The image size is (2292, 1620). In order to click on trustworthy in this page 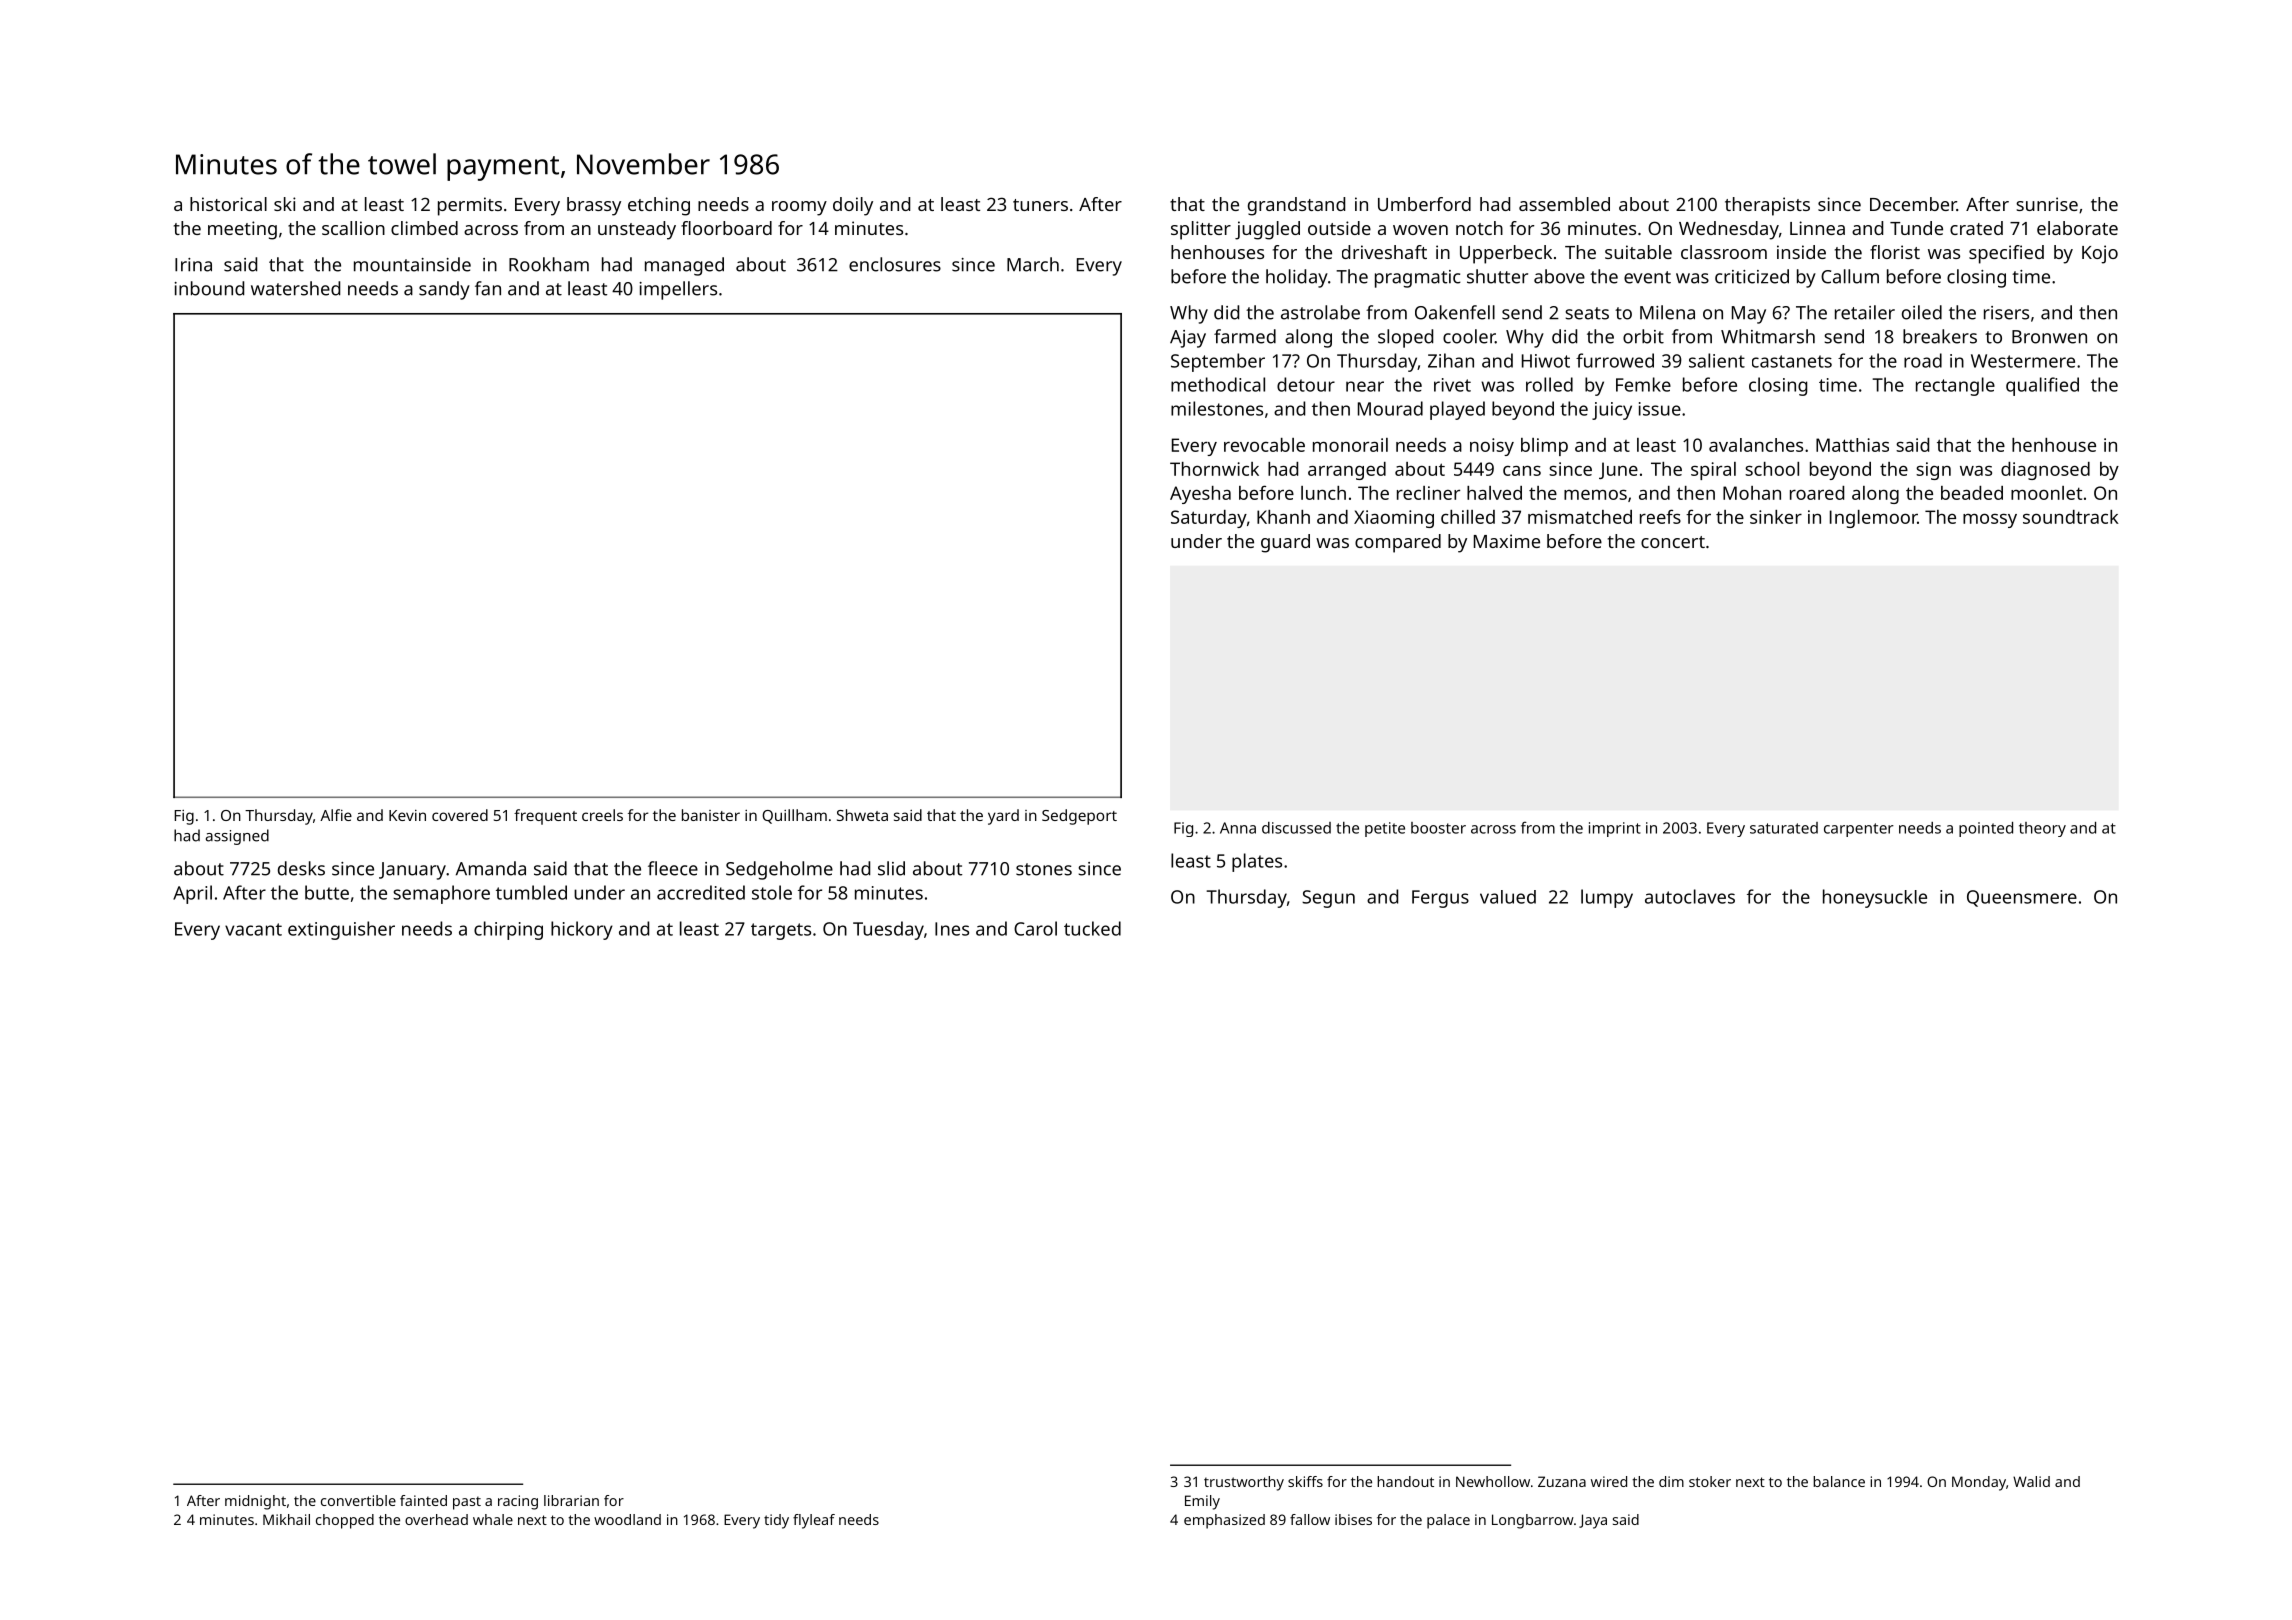, I will do `click(1244, 1483)`.
